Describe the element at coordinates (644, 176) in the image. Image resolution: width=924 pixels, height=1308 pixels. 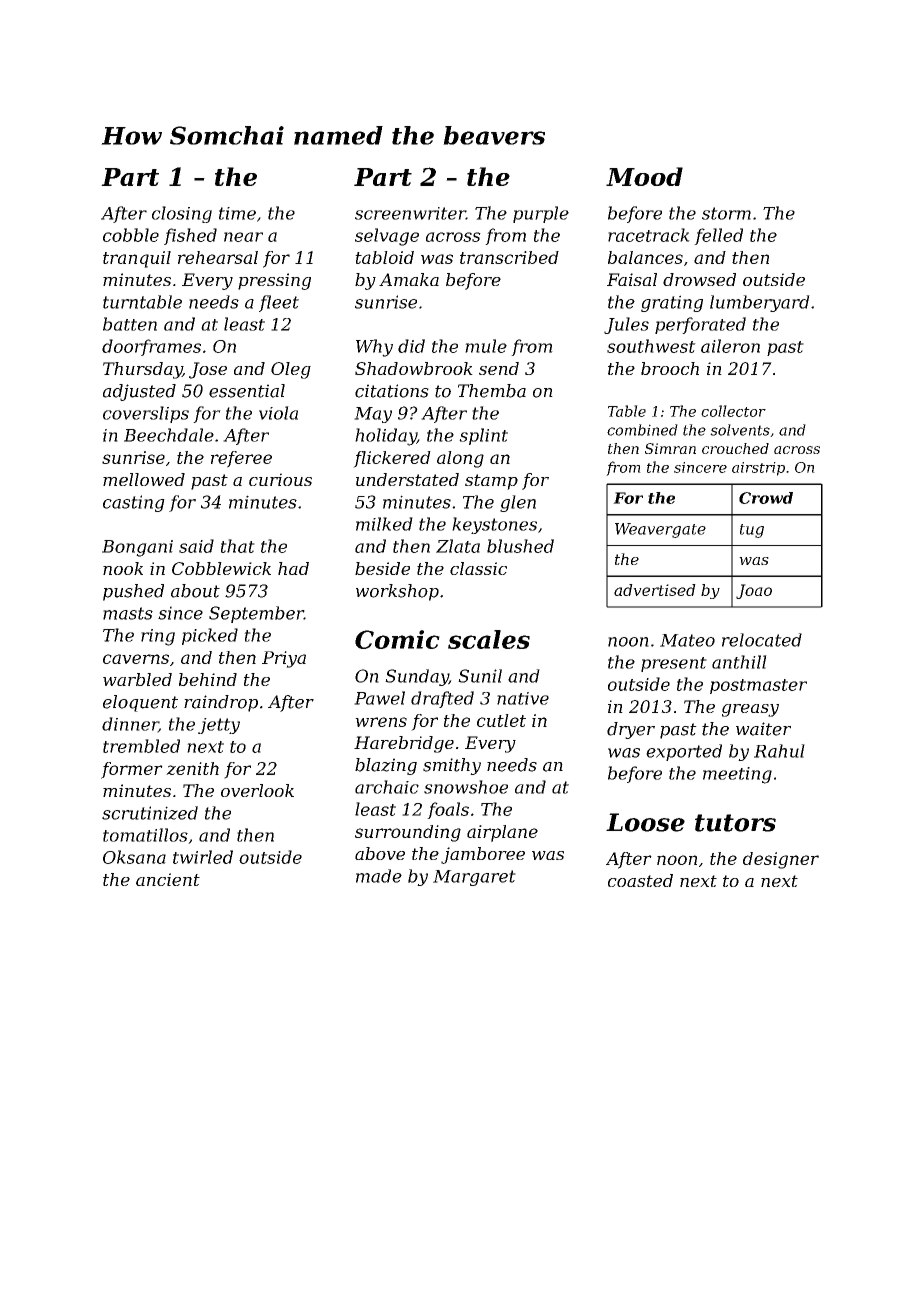
I see `Mood` at that location.
